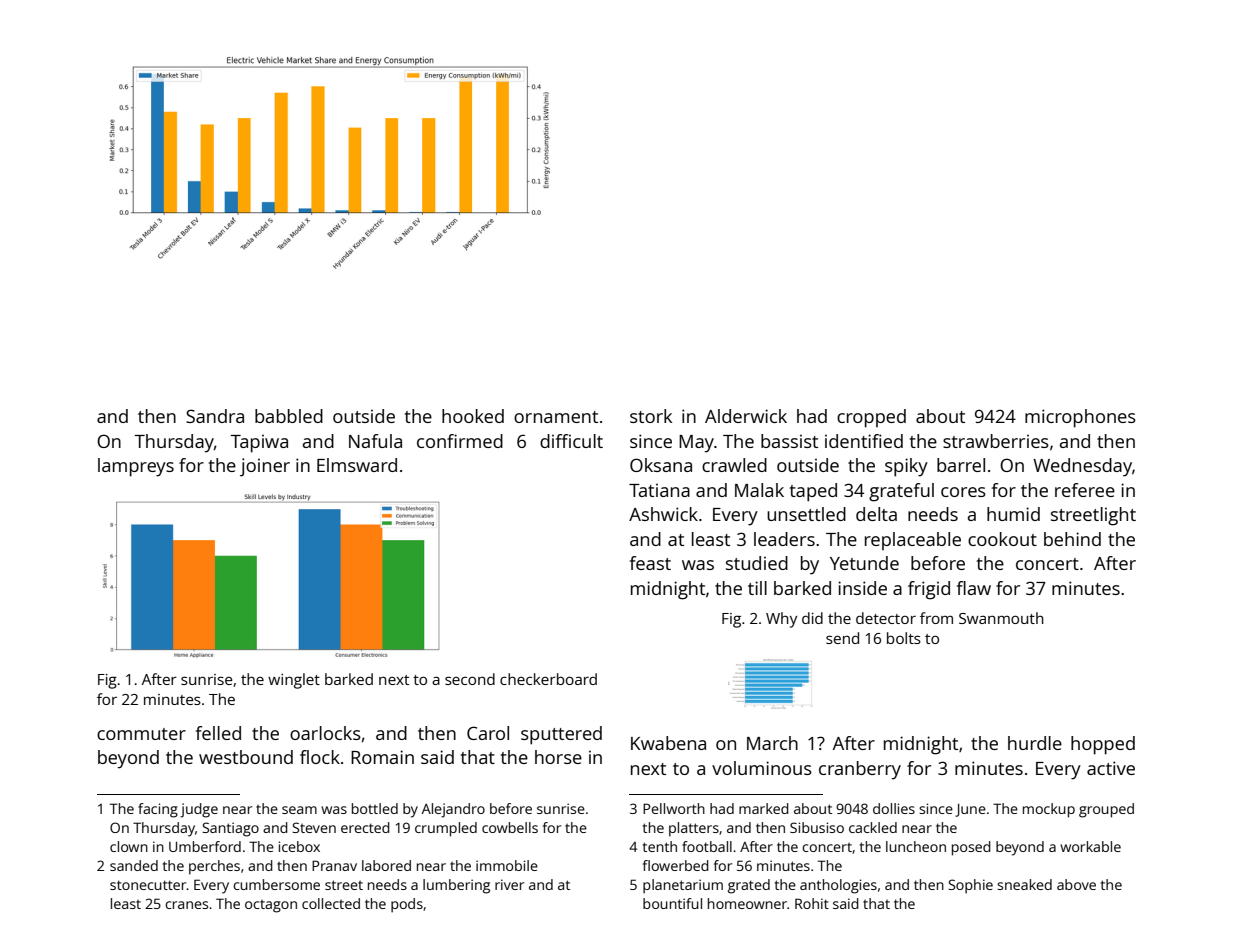  What do you see at coordinates (1001, 618) in the page?
I see `Swanmouth` at bounding box center [1001, 618].
